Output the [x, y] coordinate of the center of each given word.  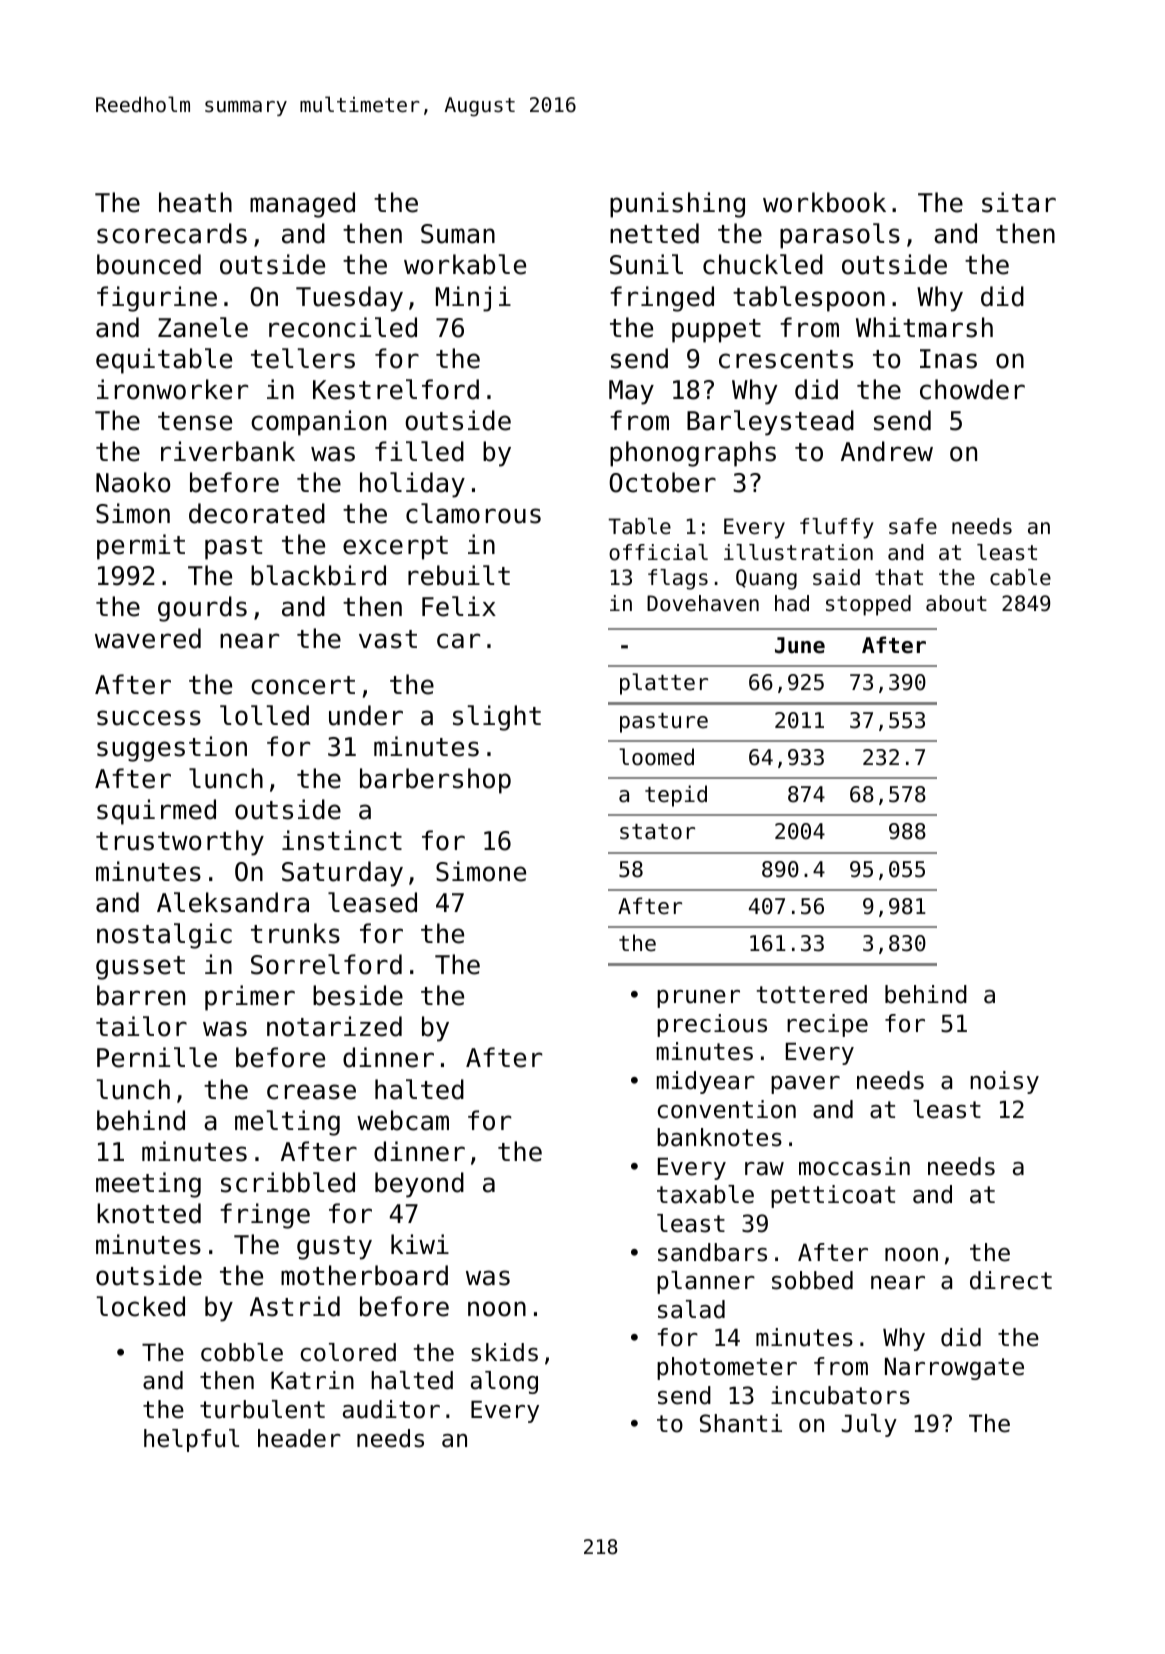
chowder [972, 389]
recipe [827, 1025]
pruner [698, 999]
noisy [1004, 1082]
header [299, 1438]
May [631, 392]
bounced [149, 264]
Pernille [157, 1057]
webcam [403, 1120]
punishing [677, 205]
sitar [1019, 202]
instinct [342, 840]
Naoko [133, 482]
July [869, 1425]
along [504, 1382]
